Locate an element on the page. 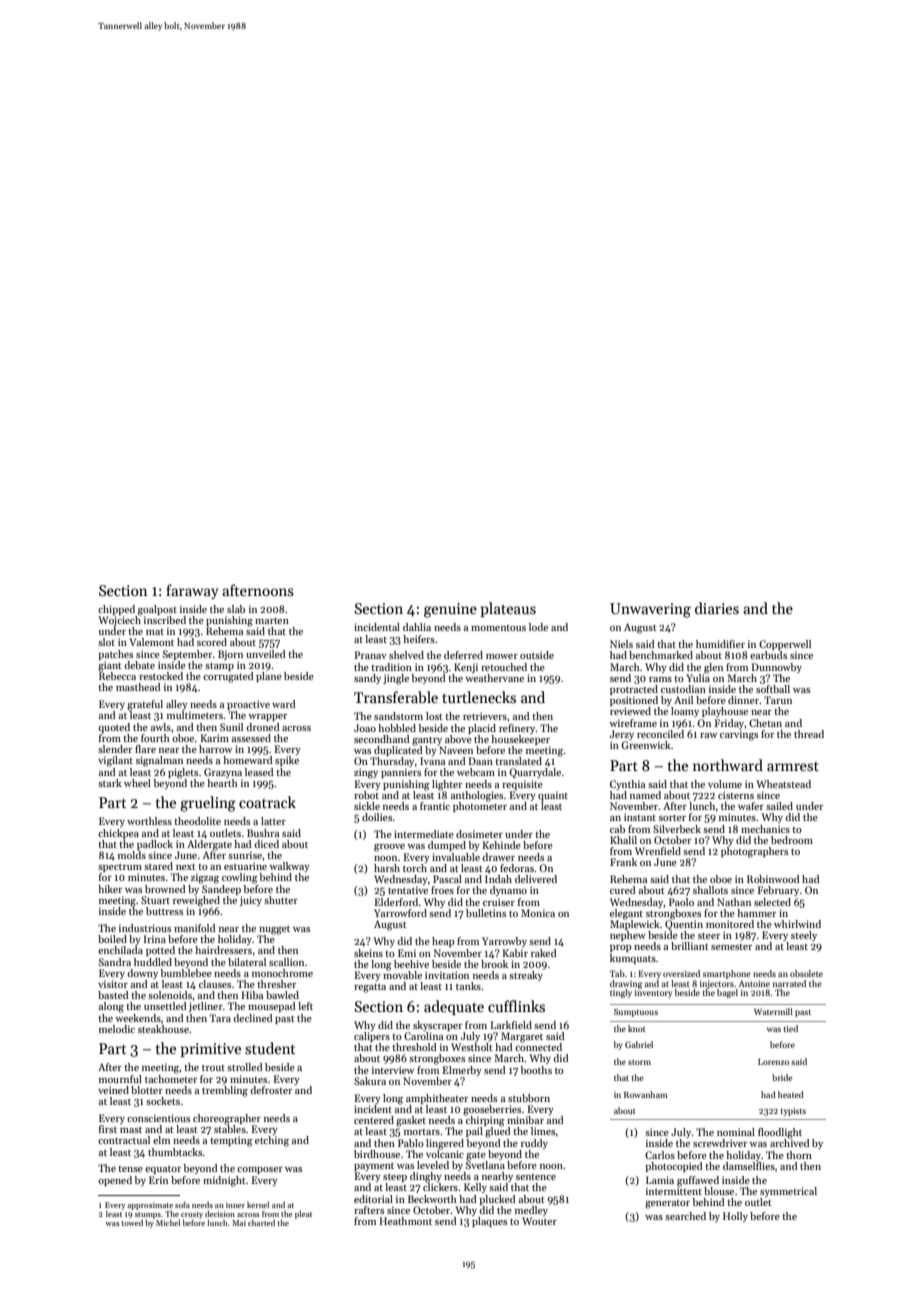 The width and height of the document is (924, 1308). Michel is located at coordinates (168, 1222).
